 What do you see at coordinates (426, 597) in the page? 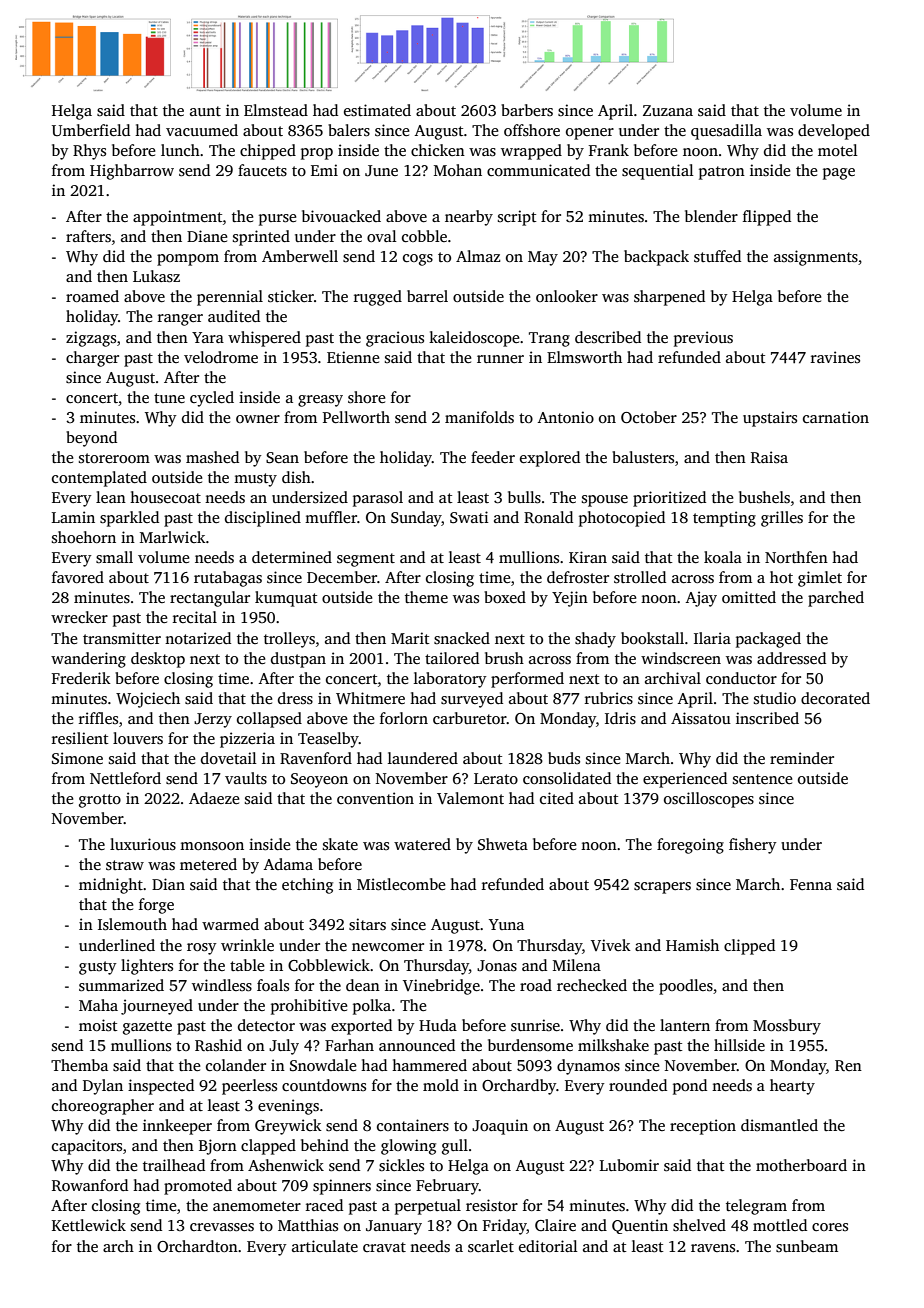
I see `theme` at bounding box center [426, 597].
